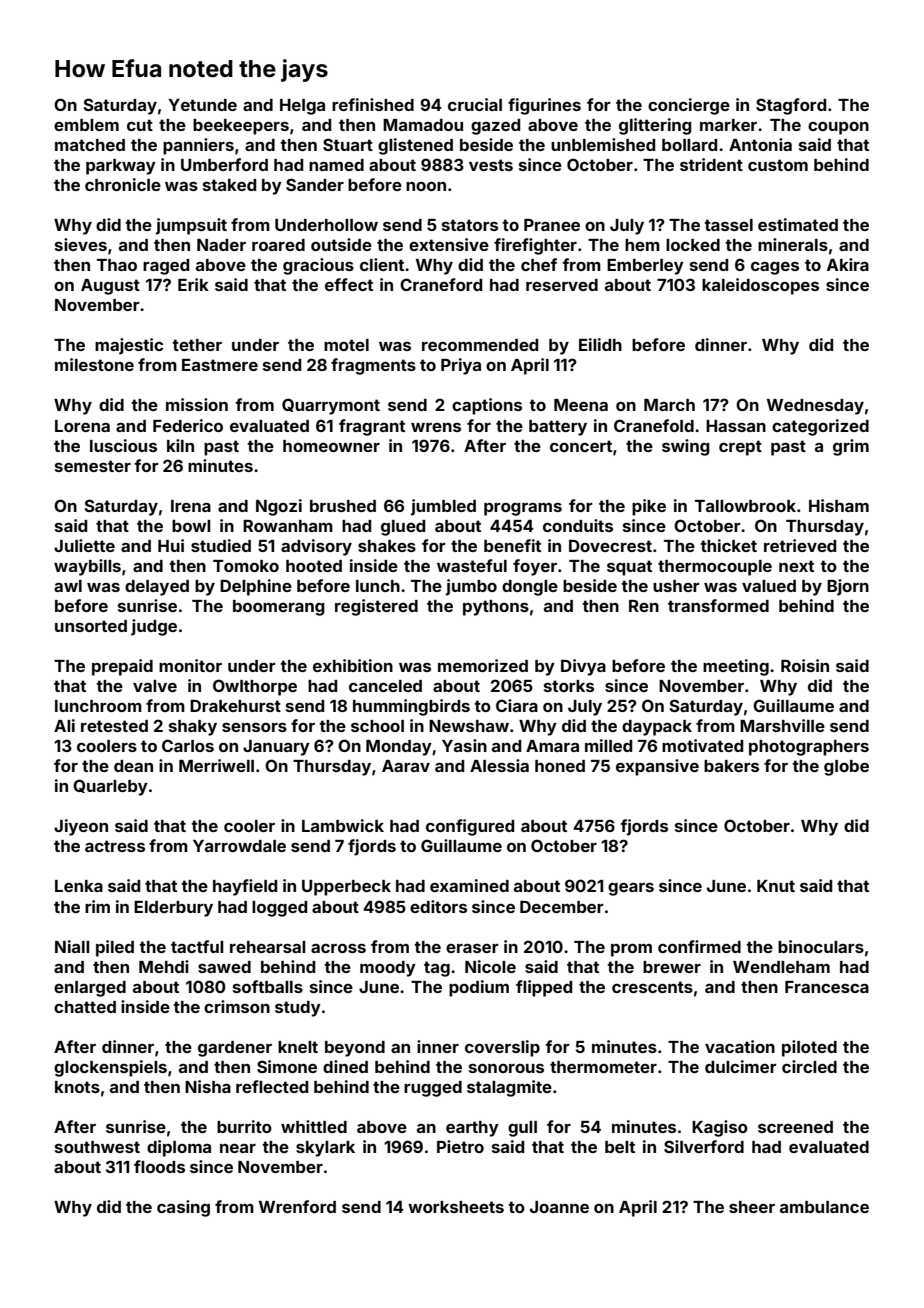 This image has width=924, height=1308. I want to click on worksheets, so click(456, 1207).
